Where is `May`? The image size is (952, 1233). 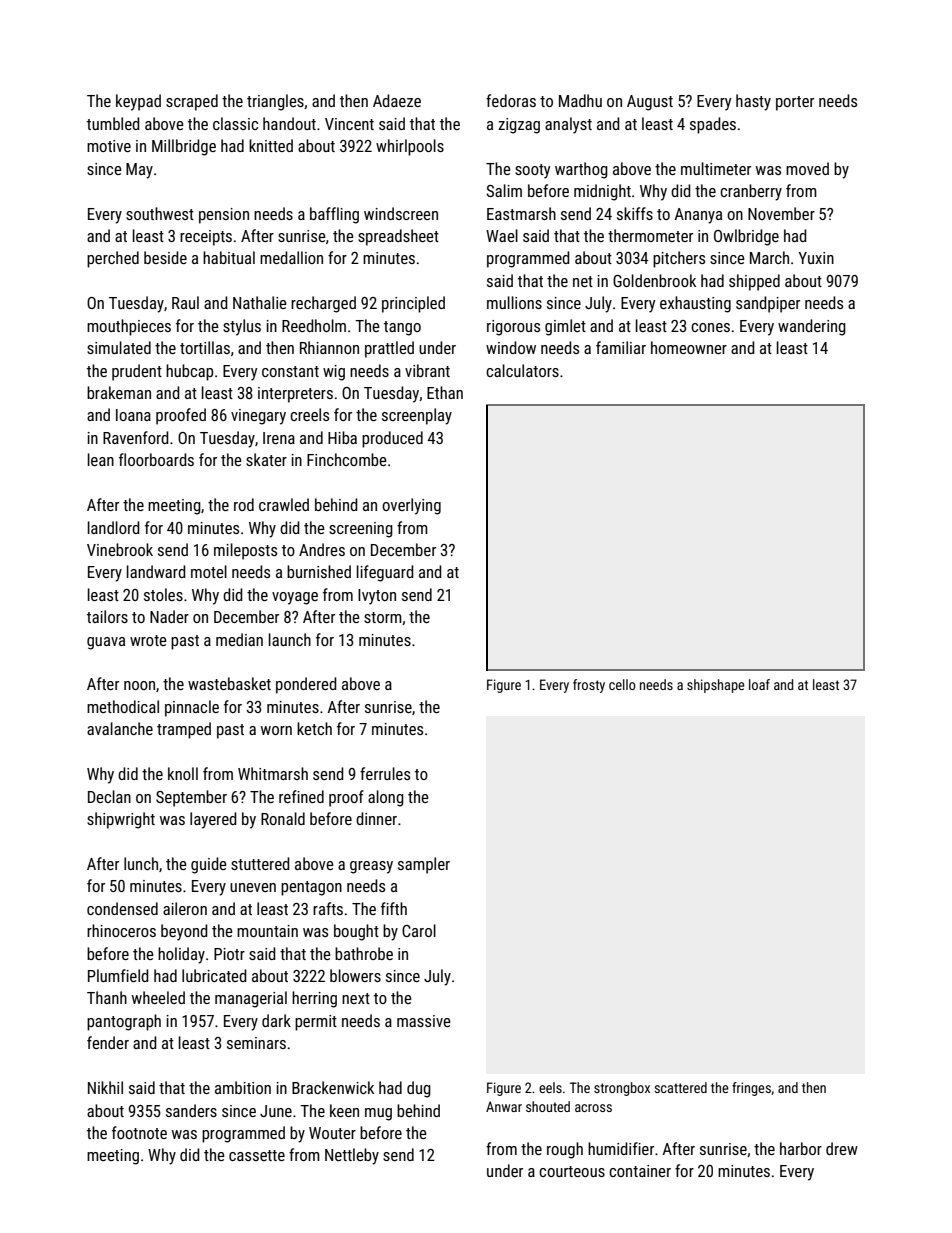 May is located at coordinates (139, 171).
